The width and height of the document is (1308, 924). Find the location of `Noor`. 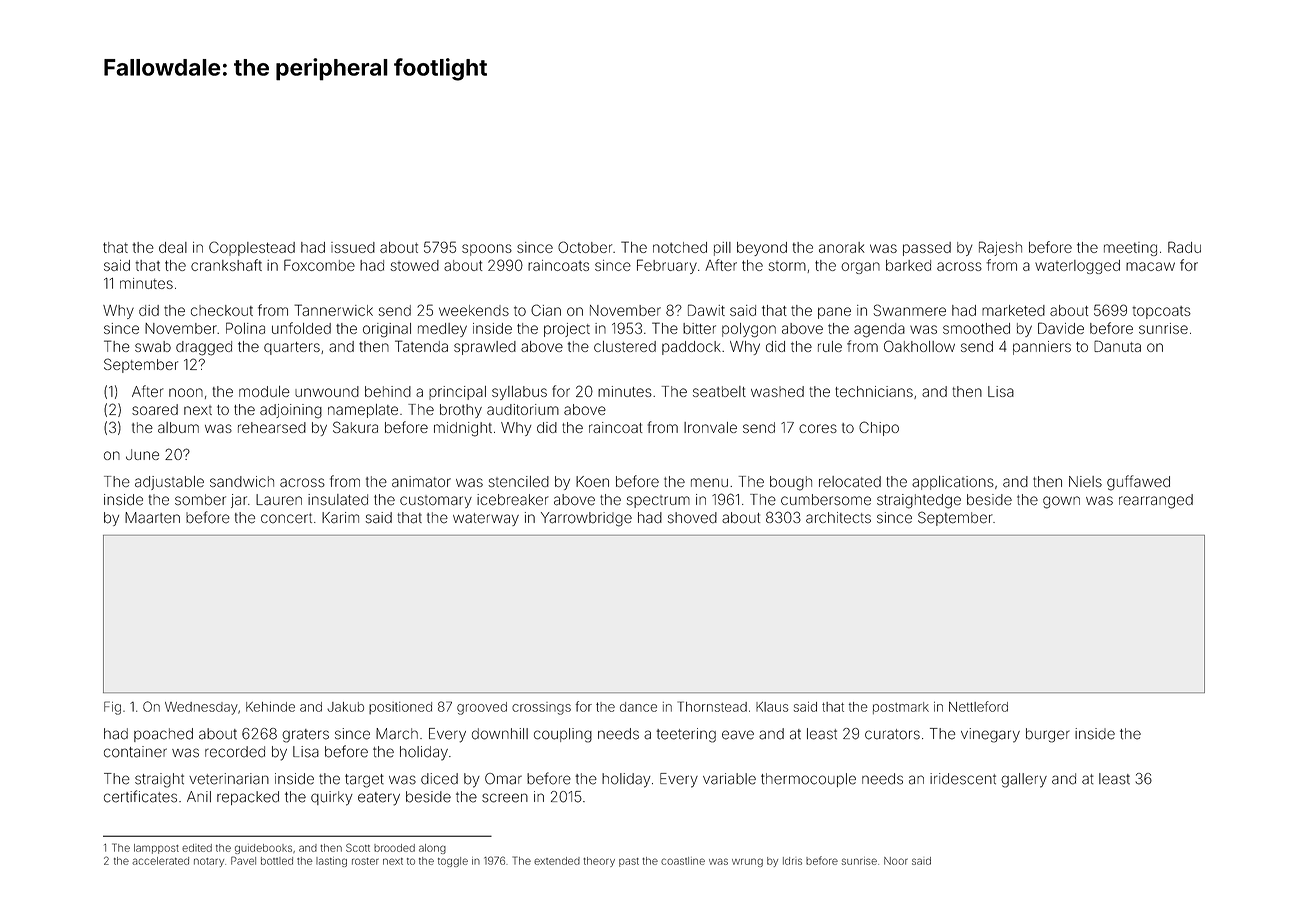

Noor is located at coordinates (896, 861).
